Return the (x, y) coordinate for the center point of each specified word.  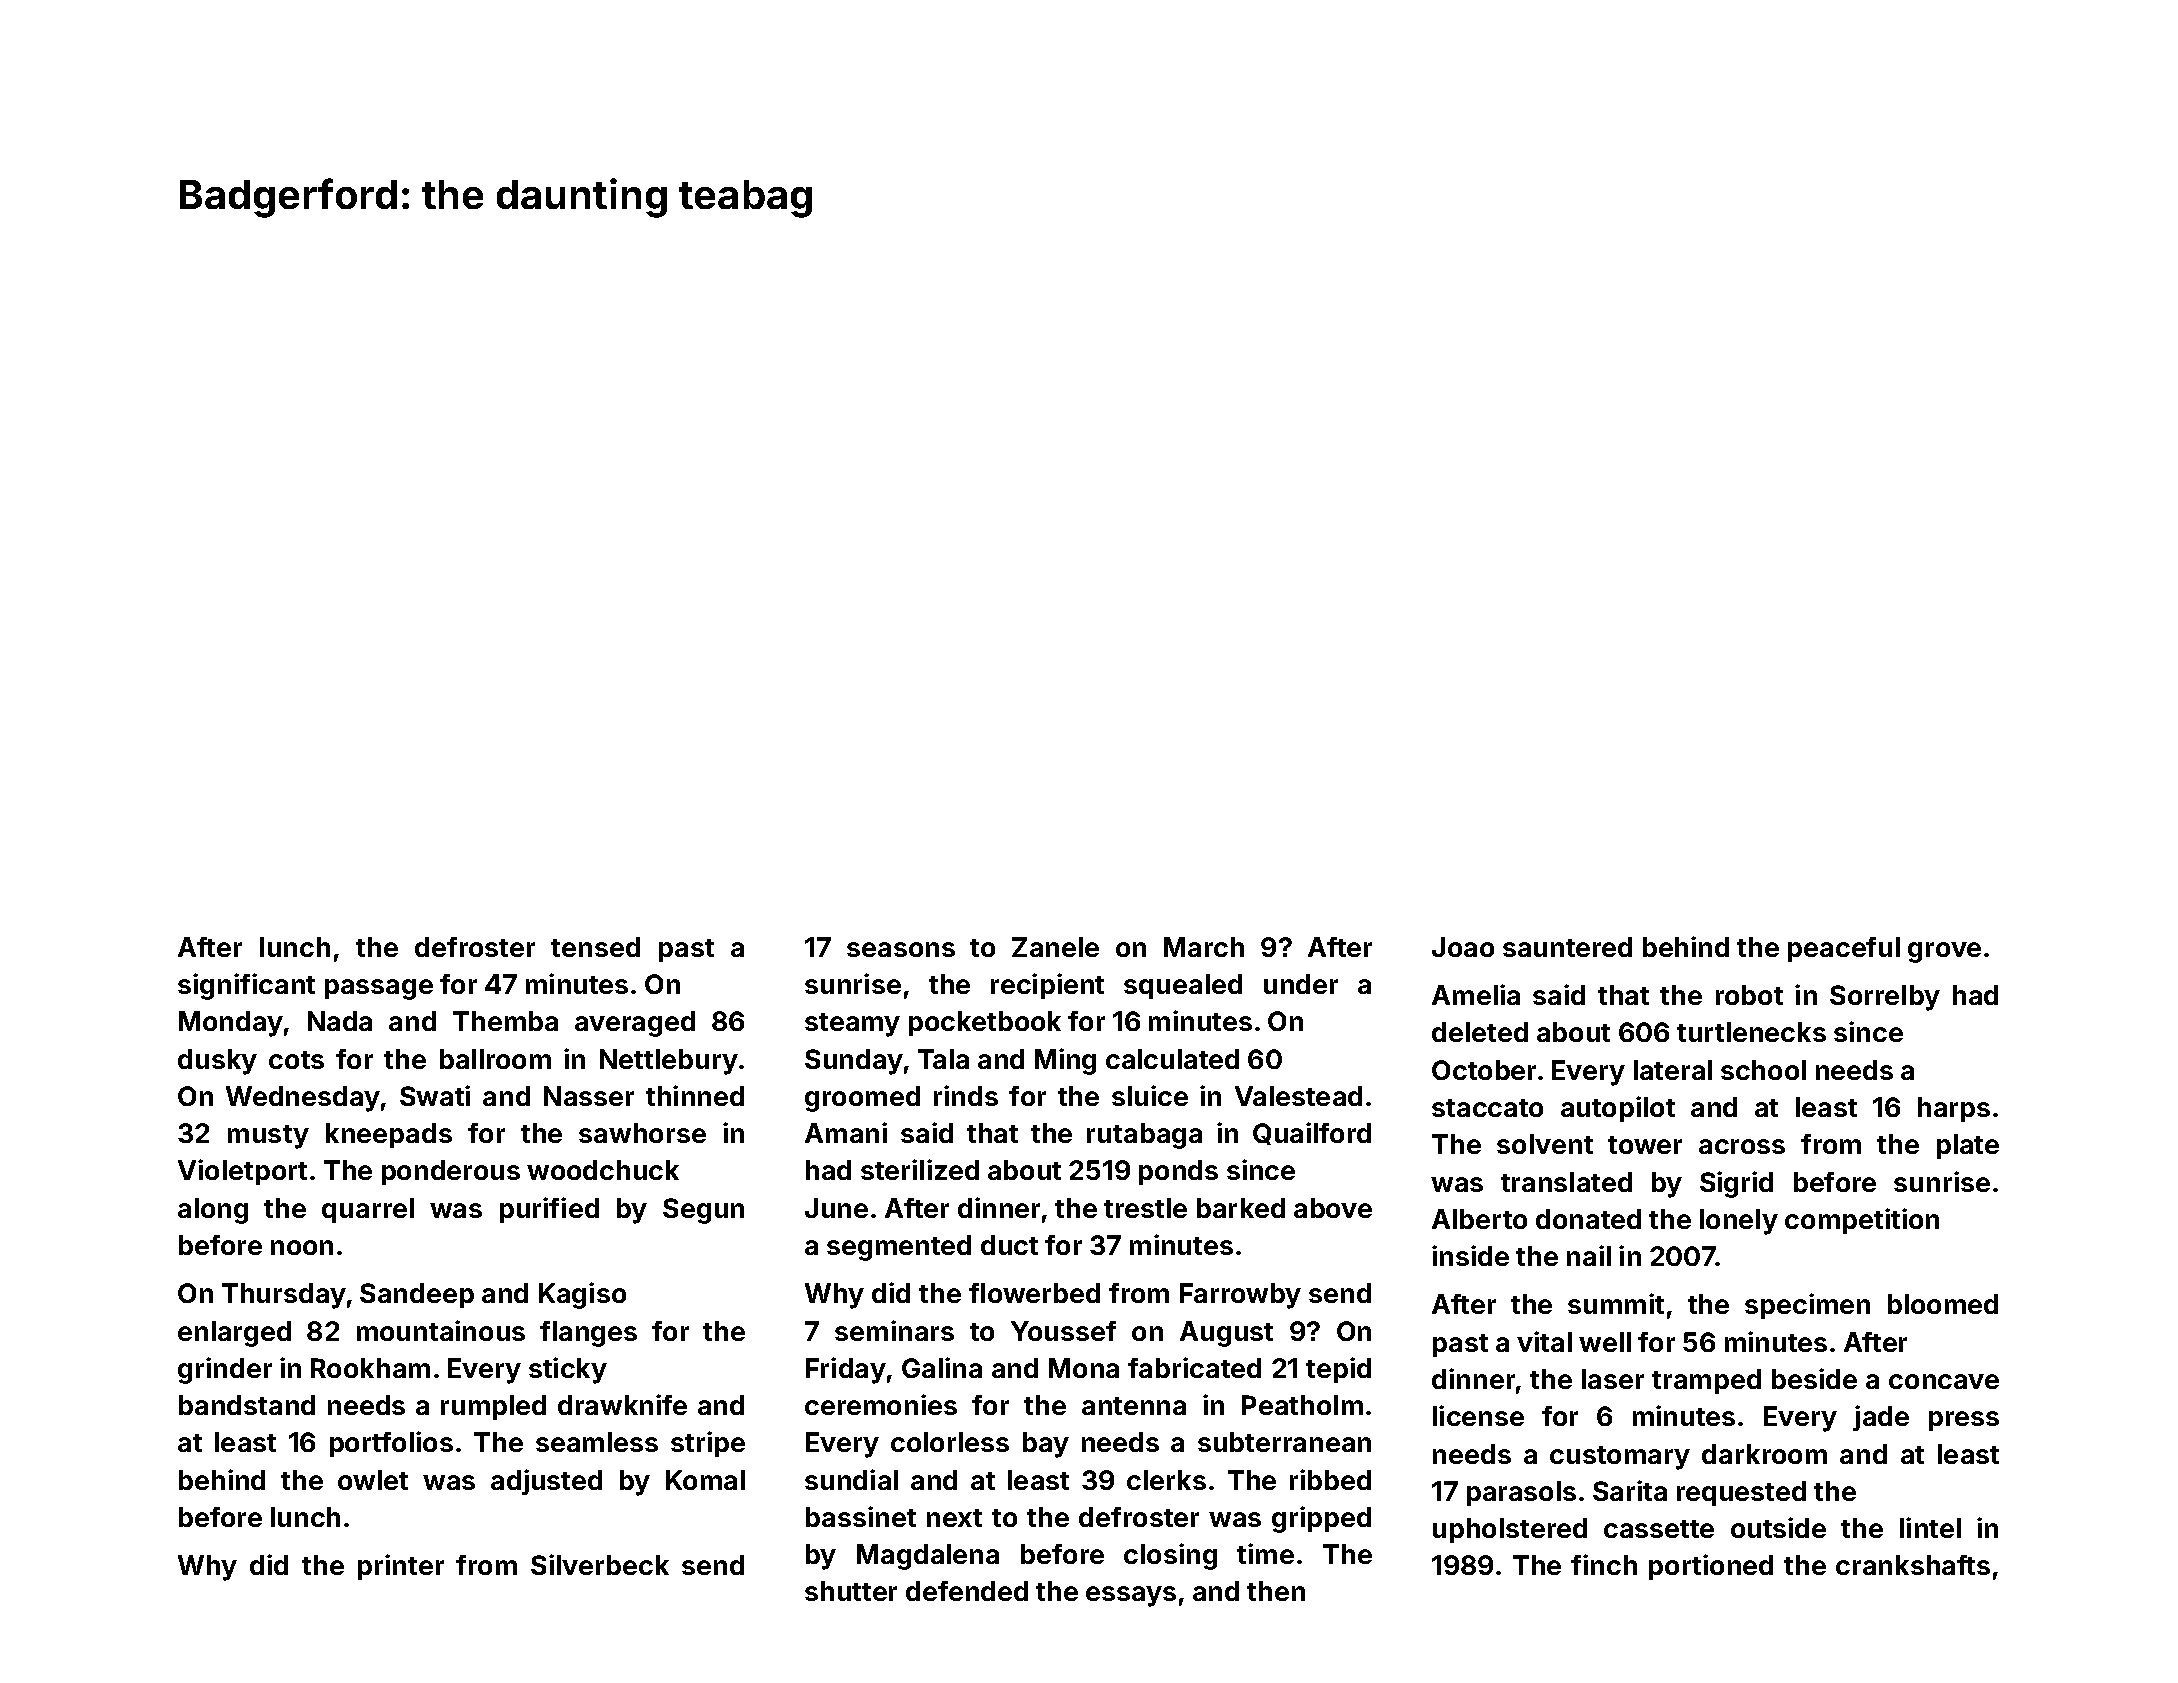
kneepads (389, 1135)
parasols (1521, 1493)
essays (1131, 1596)
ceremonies (881, 1404)
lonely (1739, 1222)
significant (246, 986)
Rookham (370, 1368)
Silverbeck (600, 1564)
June (836, 1208)
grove (1944, 952)
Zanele (1055, 947)
